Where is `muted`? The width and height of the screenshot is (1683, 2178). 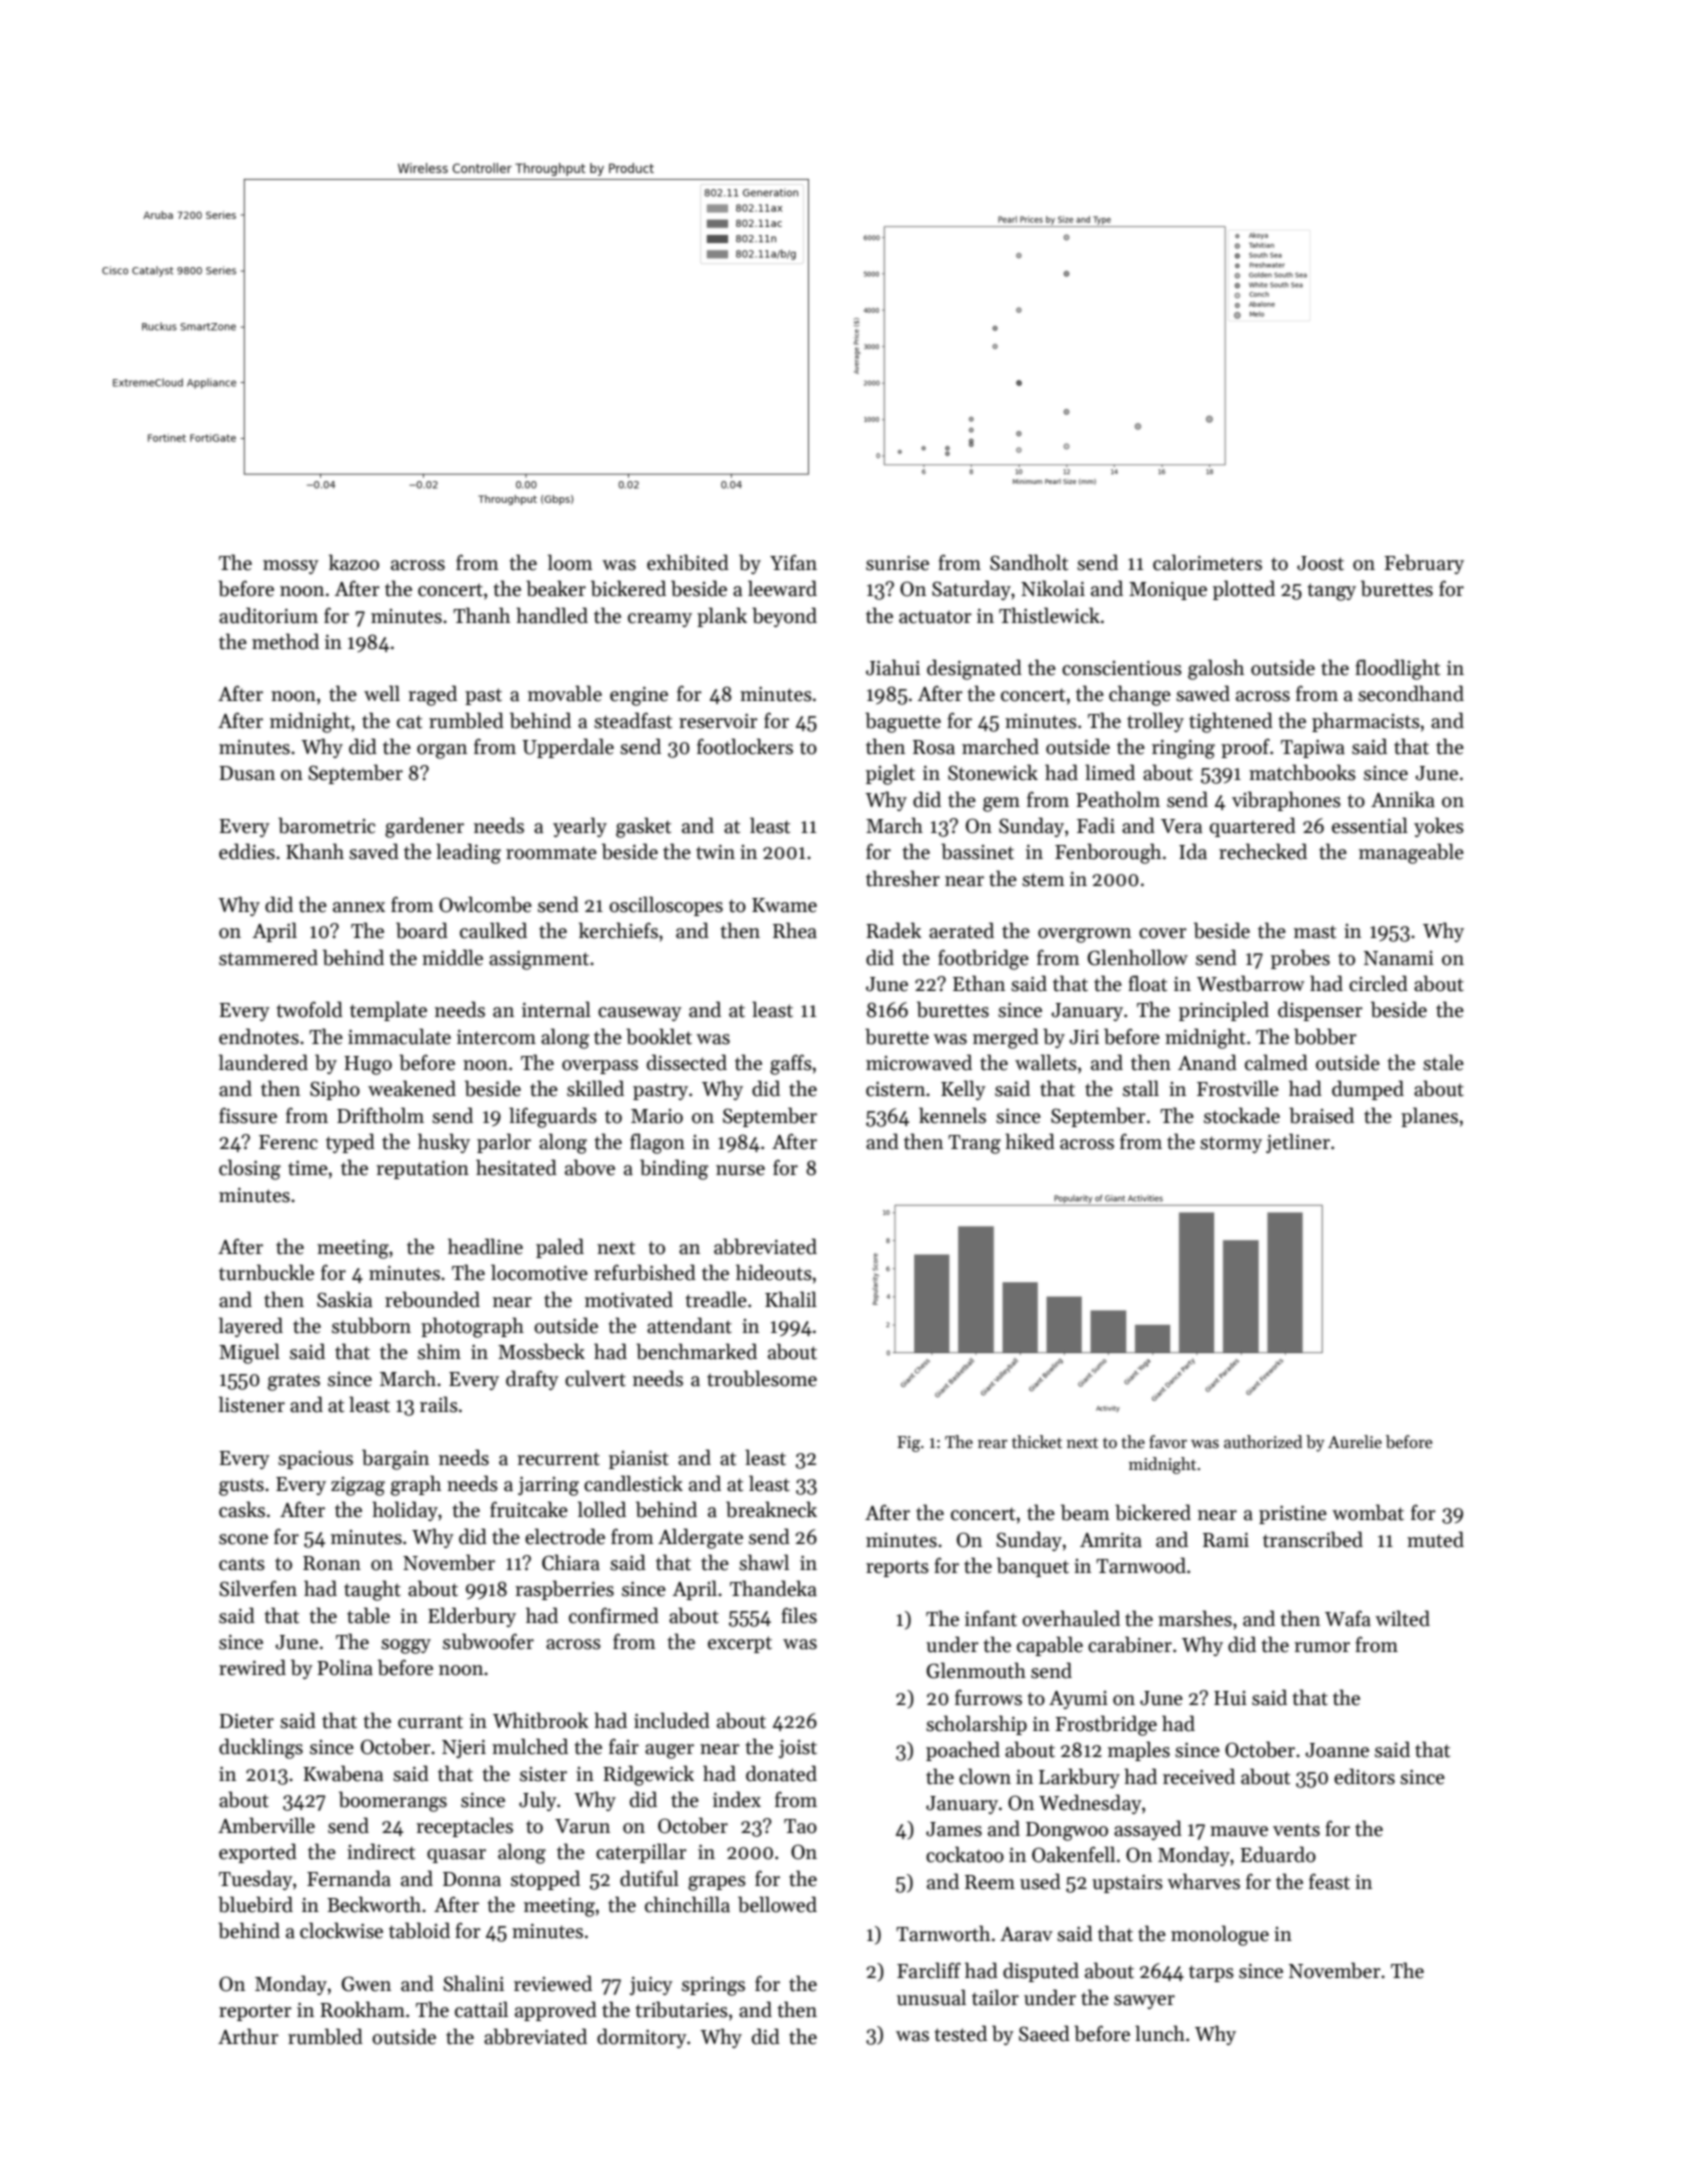
muted is located at coordinates (1435, 1539).
